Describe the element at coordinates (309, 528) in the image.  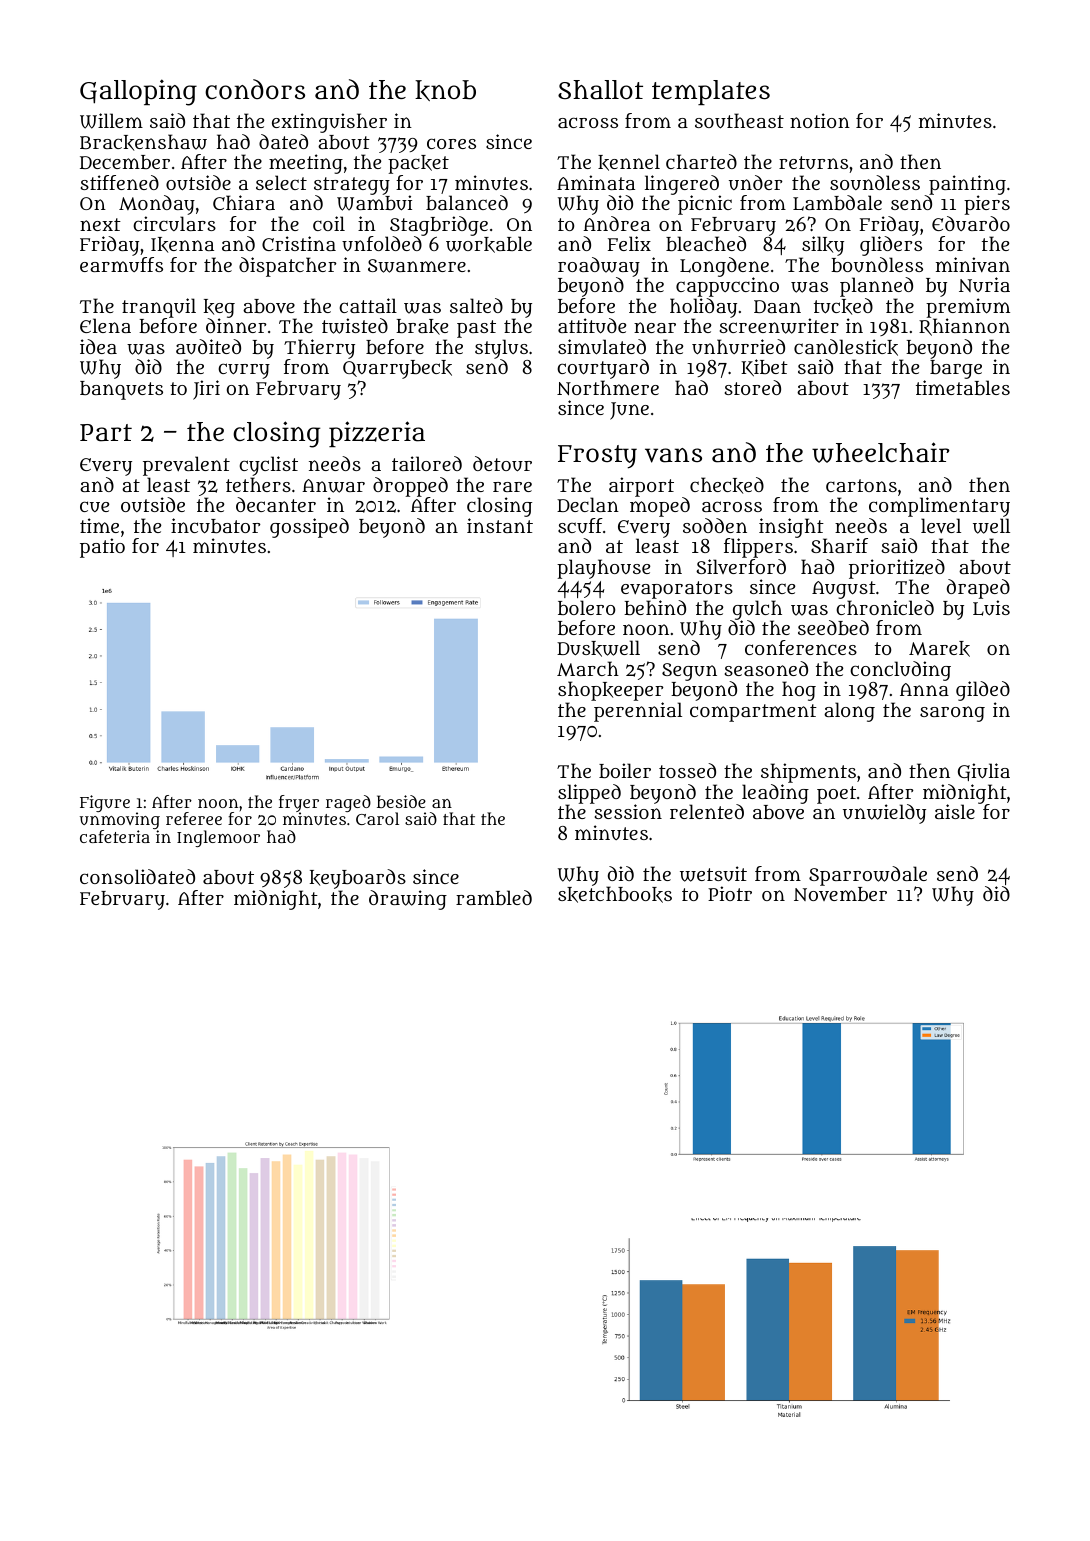
I see `gossiped` at that location.
